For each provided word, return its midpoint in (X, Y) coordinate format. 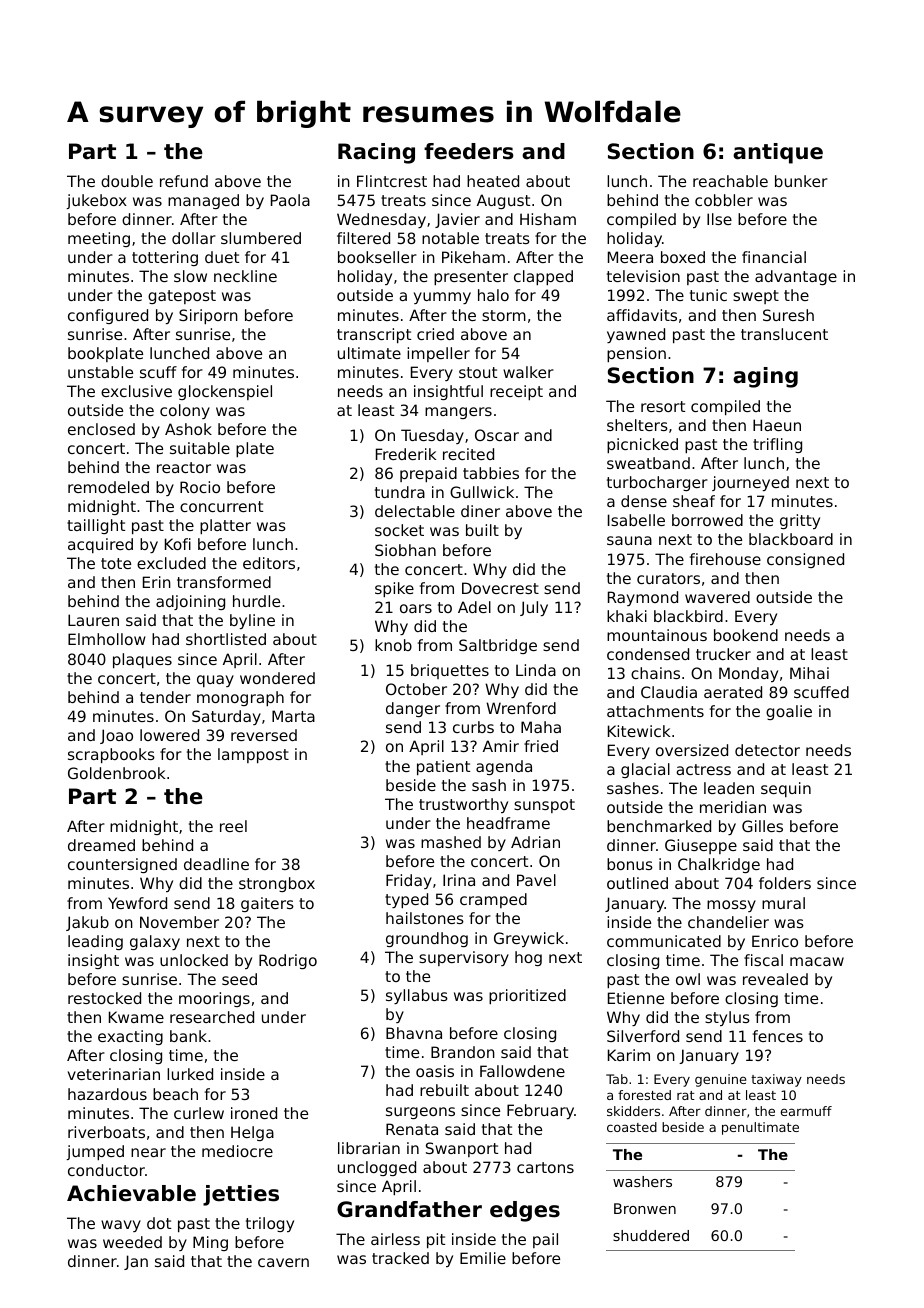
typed (406, 900)
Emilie (483, 1258)
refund (184, 181)
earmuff (806, 1111)
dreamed (101, 845)
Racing (376, 153)
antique (778, 153)
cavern (283, 1262)
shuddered (651, 1235)
